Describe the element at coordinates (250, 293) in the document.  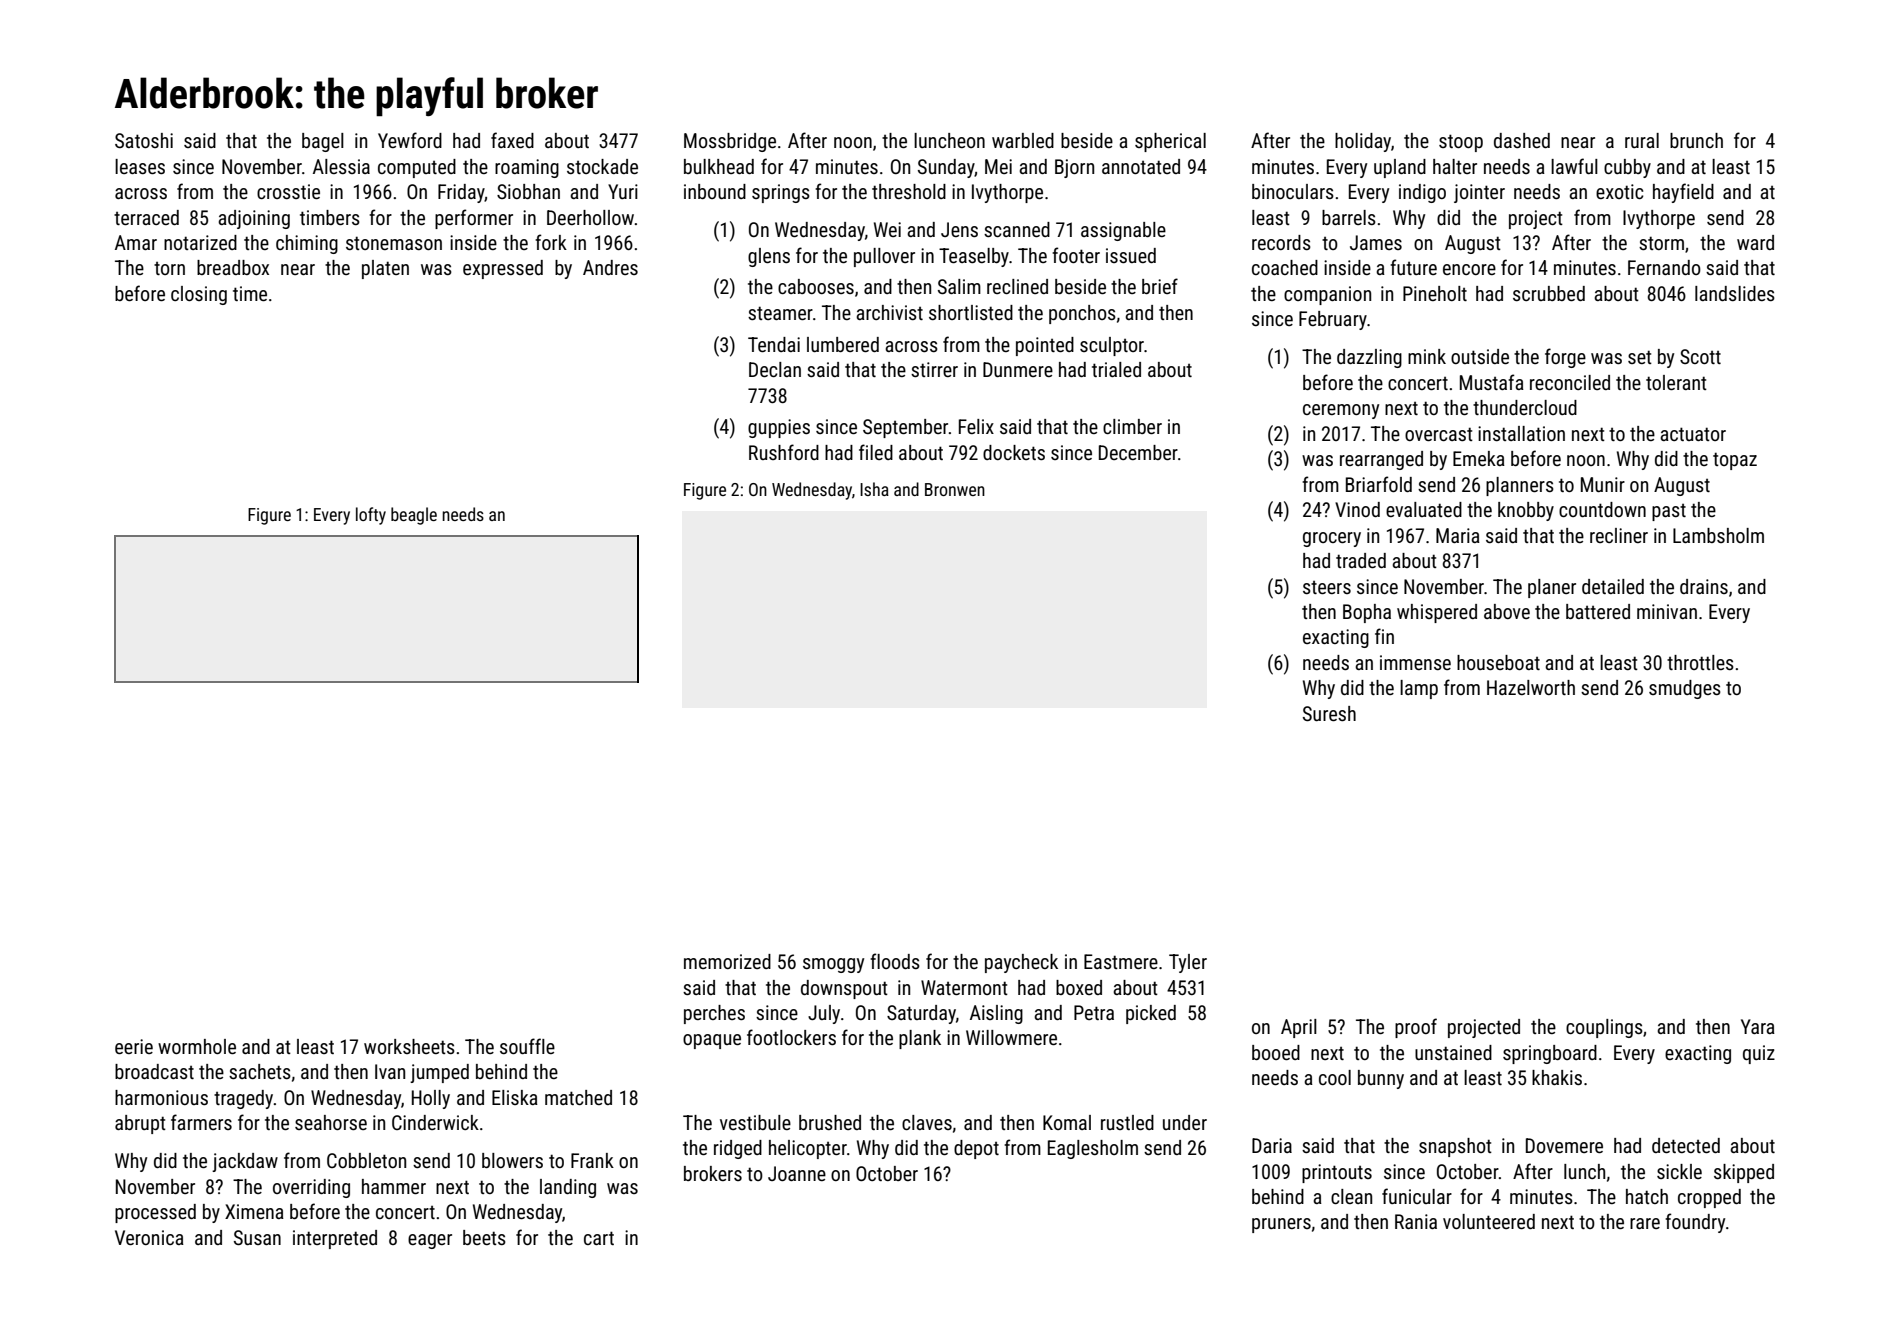
I see `time` at that location.
